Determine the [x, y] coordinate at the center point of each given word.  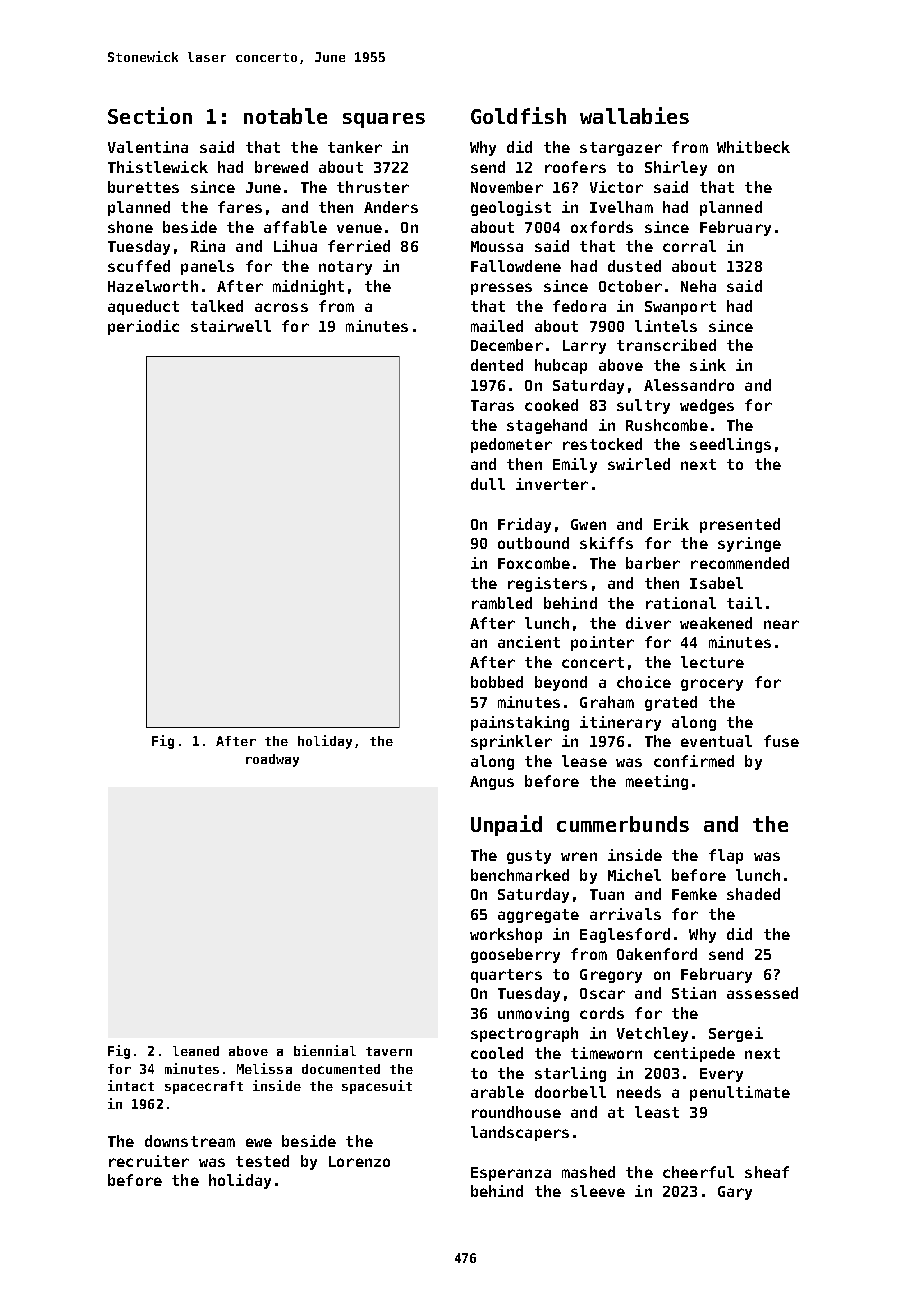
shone [130, 227]
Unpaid [506, 825]
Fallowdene [516, 266]
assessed [762, 993]
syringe [749, 544]
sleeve [598, 1191]
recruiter [149, 1161]
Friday [524, 525]
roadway [272, 760]
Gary [735, 1193]
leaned [196, 1051]
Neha [698, 286]
